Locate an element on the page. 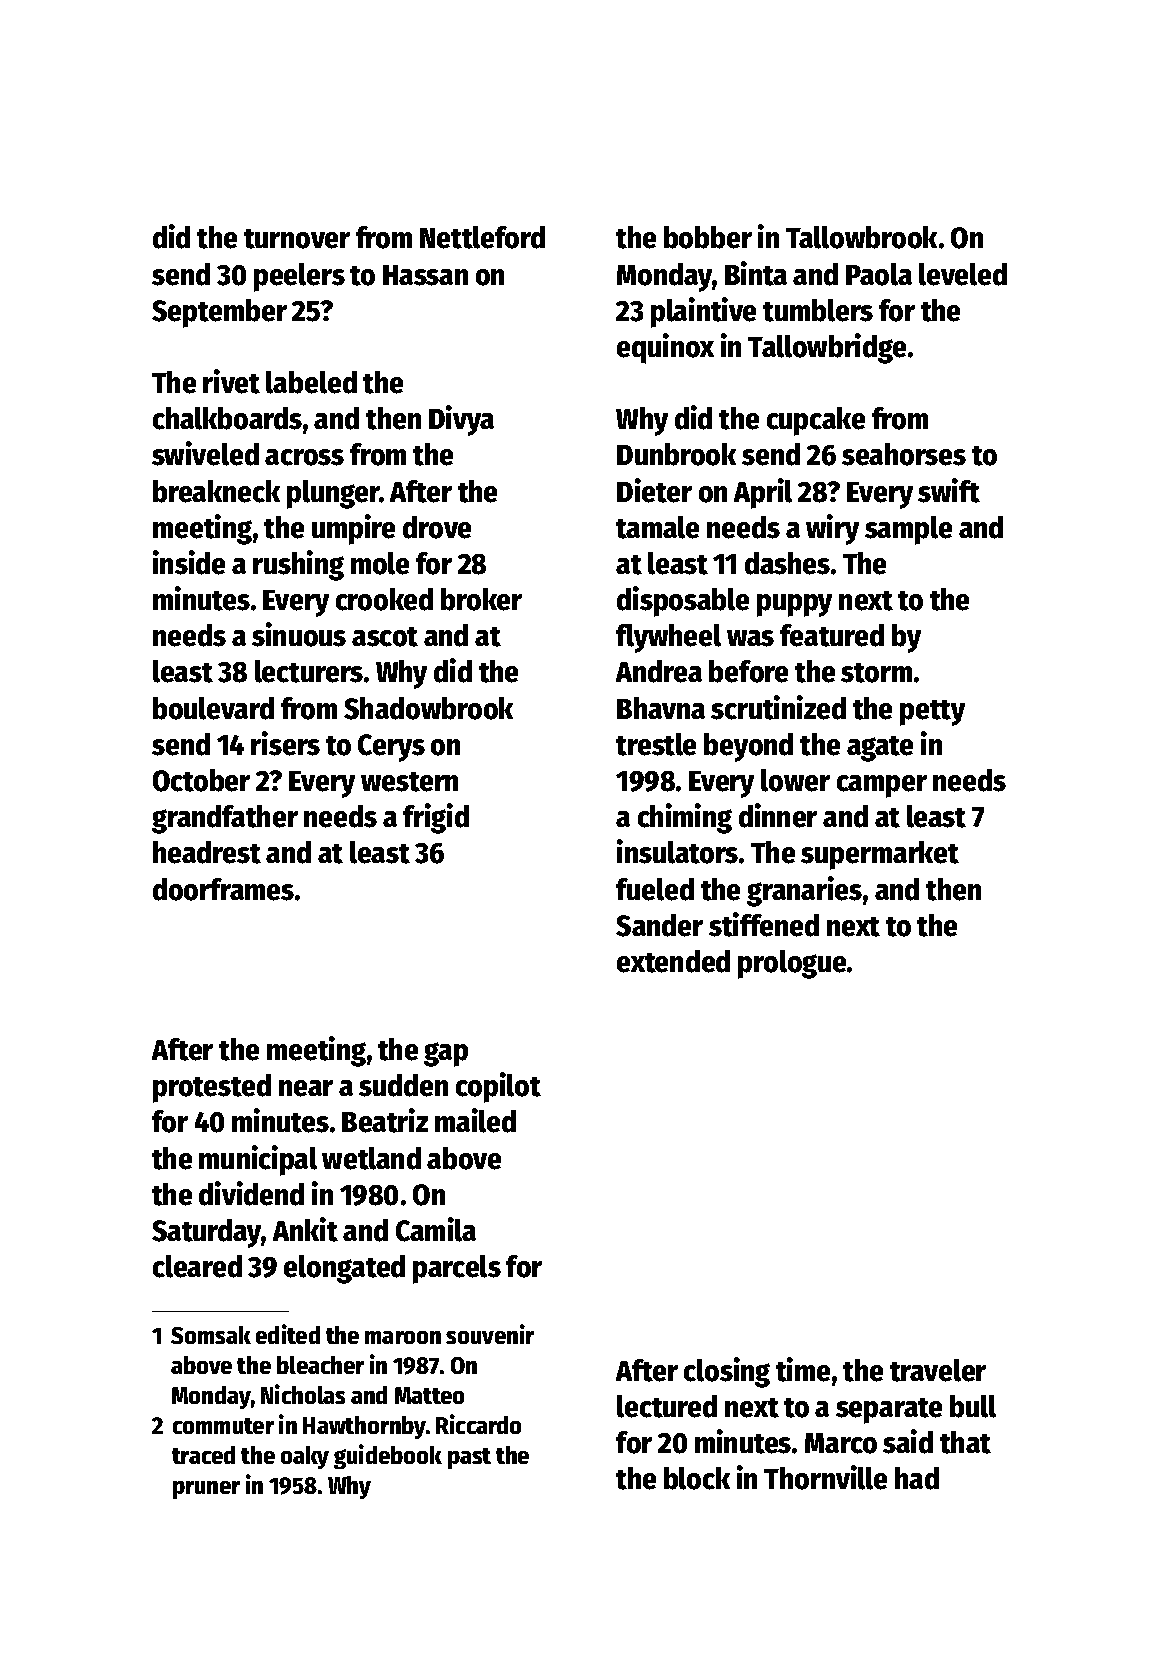  past is located at coordinates (469, 1458).
